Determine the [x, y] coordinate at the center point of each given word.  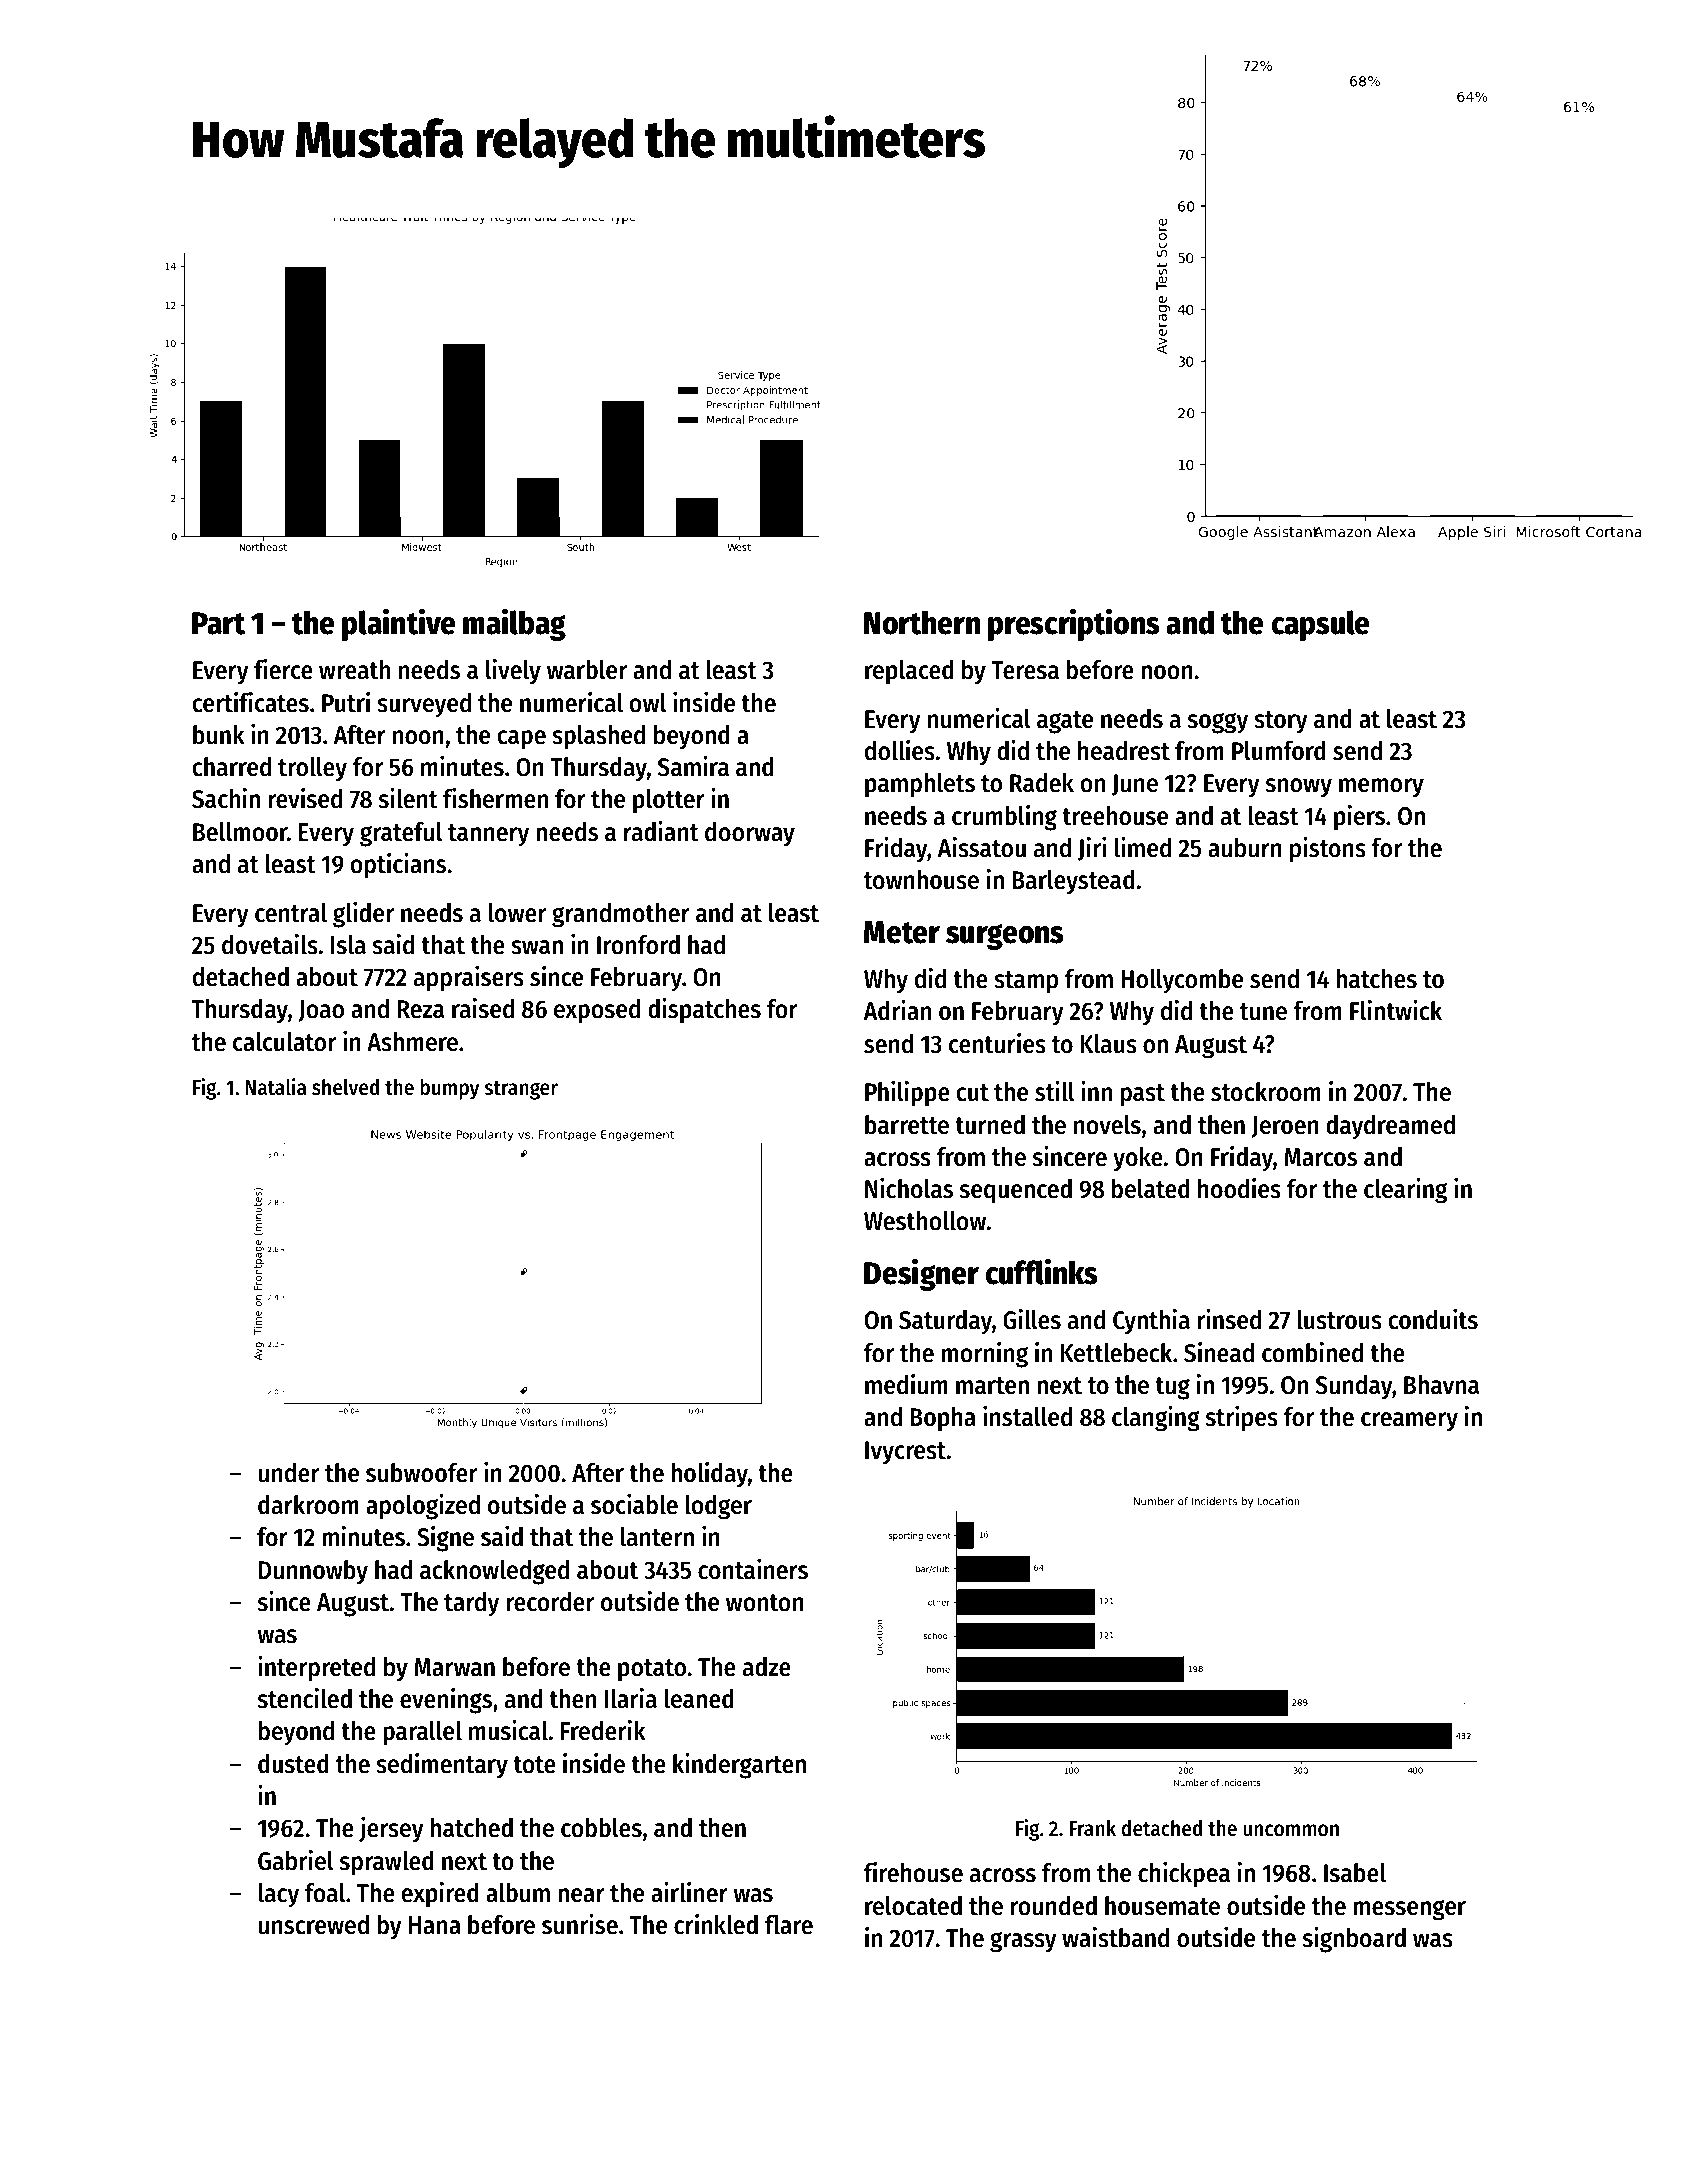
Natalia [275, 1087]
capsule [1320, 625]
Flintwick [1396, 1010]
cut [972, 1093]
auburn [1245, 848]
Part [218, 623]
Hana [435, 1925]
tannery [488, 835]
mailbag [514, 624]
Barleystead [1073, 882]
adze [767, 1667]
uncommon [1291, 1830]
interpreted [316, 1669]
